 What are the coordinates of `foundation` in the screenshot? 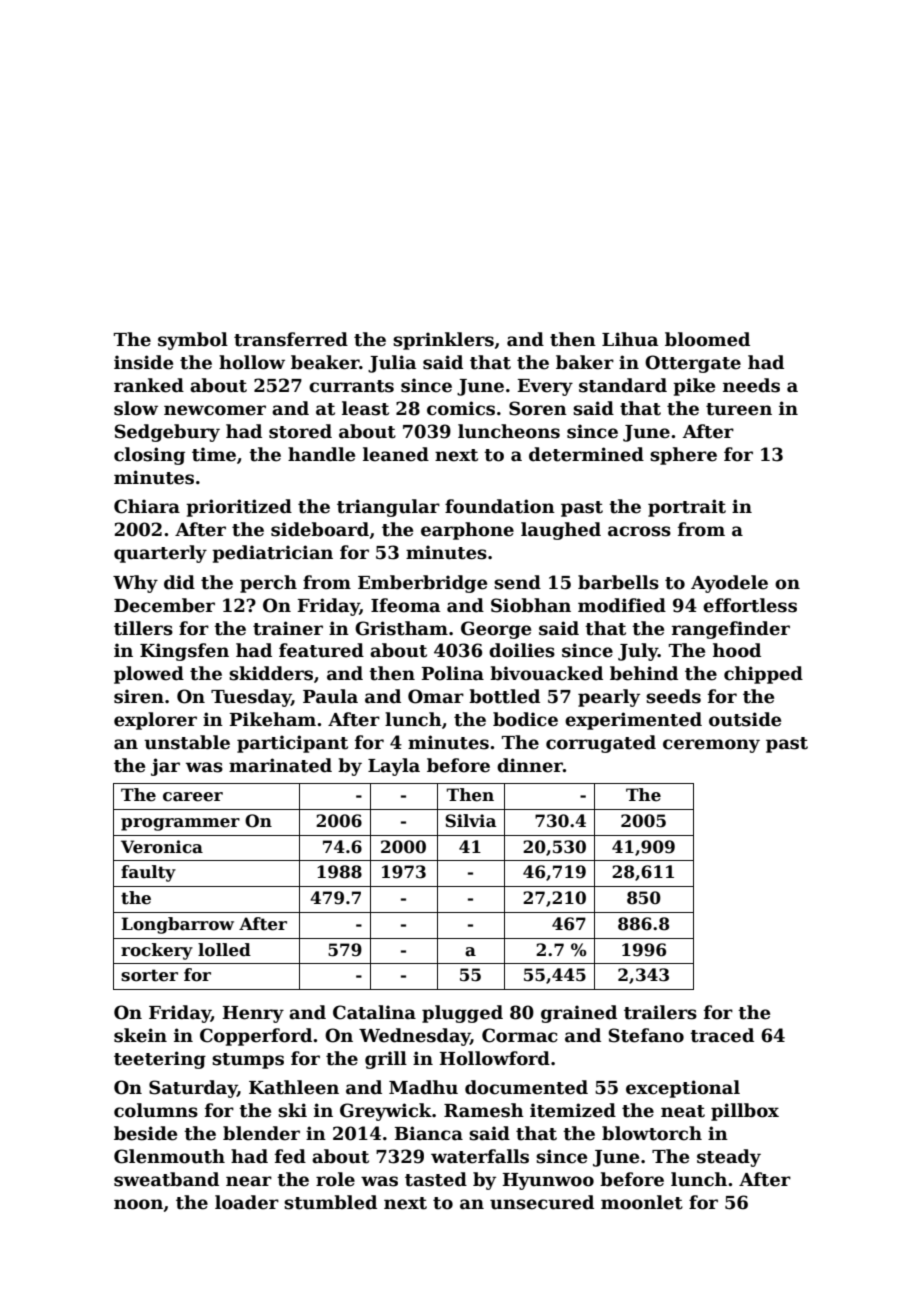 It's located at (500, 506).
